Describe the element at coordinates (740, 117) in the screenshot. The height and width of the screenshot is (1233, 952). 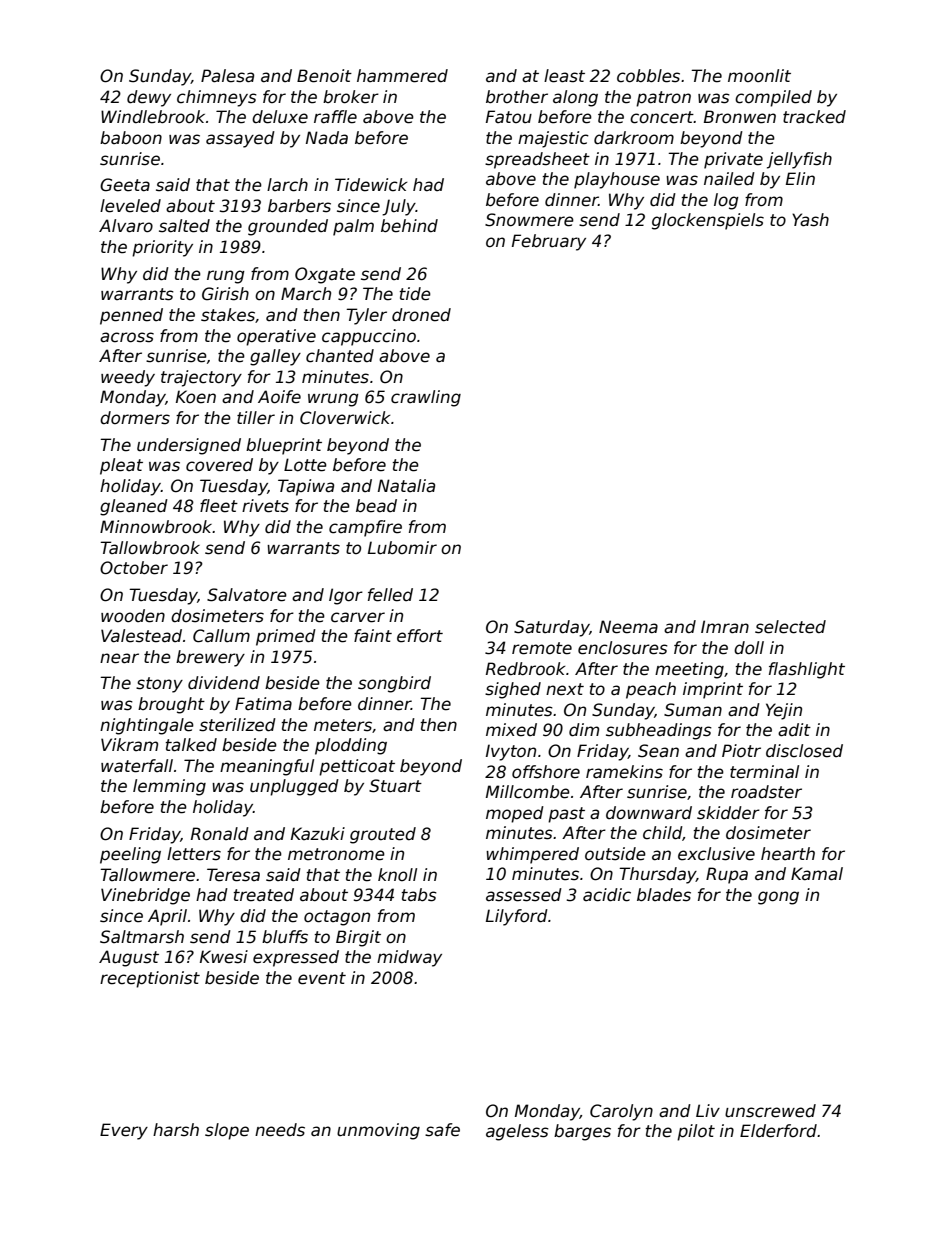
I see `Bronwen` at that location.
